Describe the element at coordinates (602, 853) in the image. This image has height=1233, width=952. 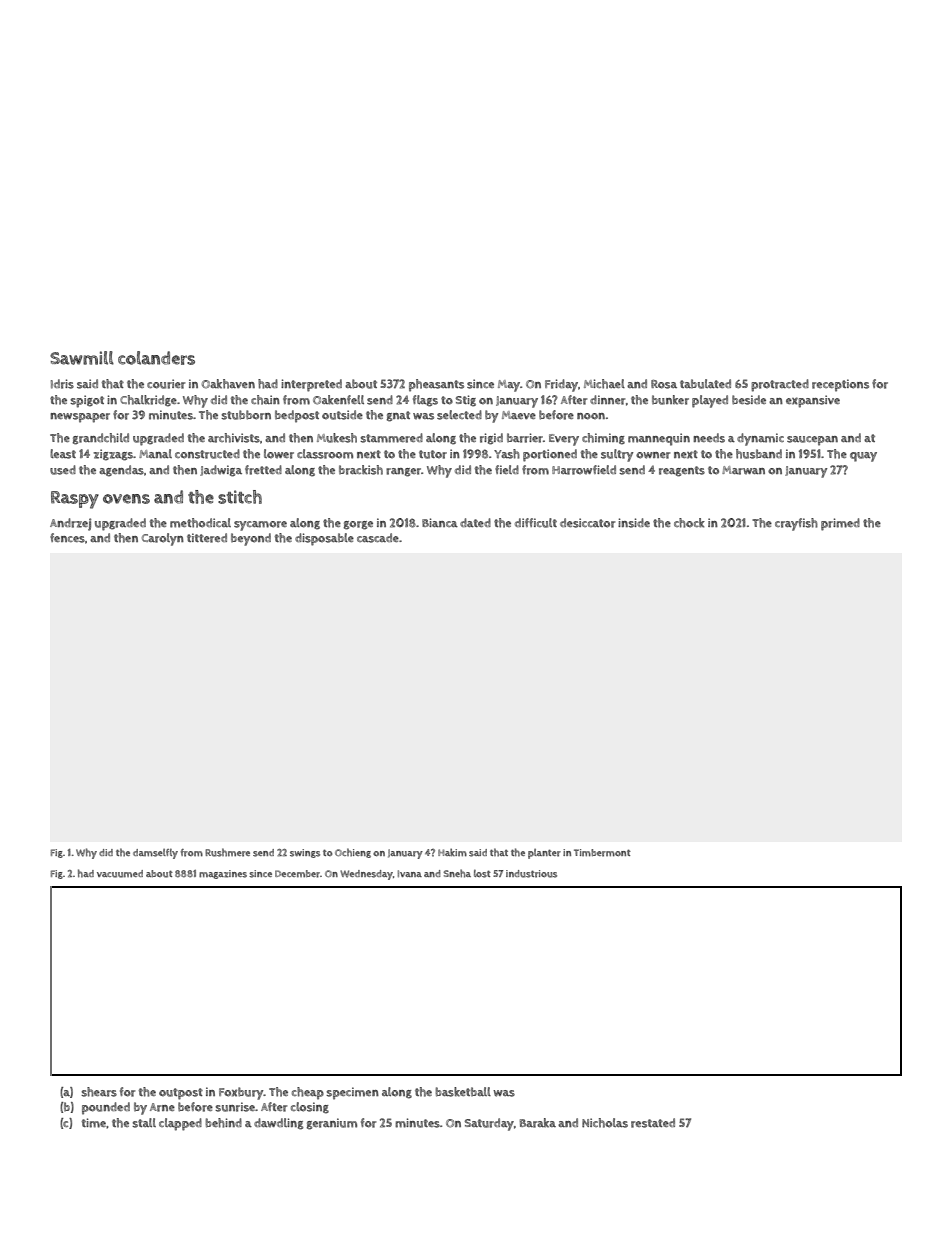
I see `Timbermont` at that location.
